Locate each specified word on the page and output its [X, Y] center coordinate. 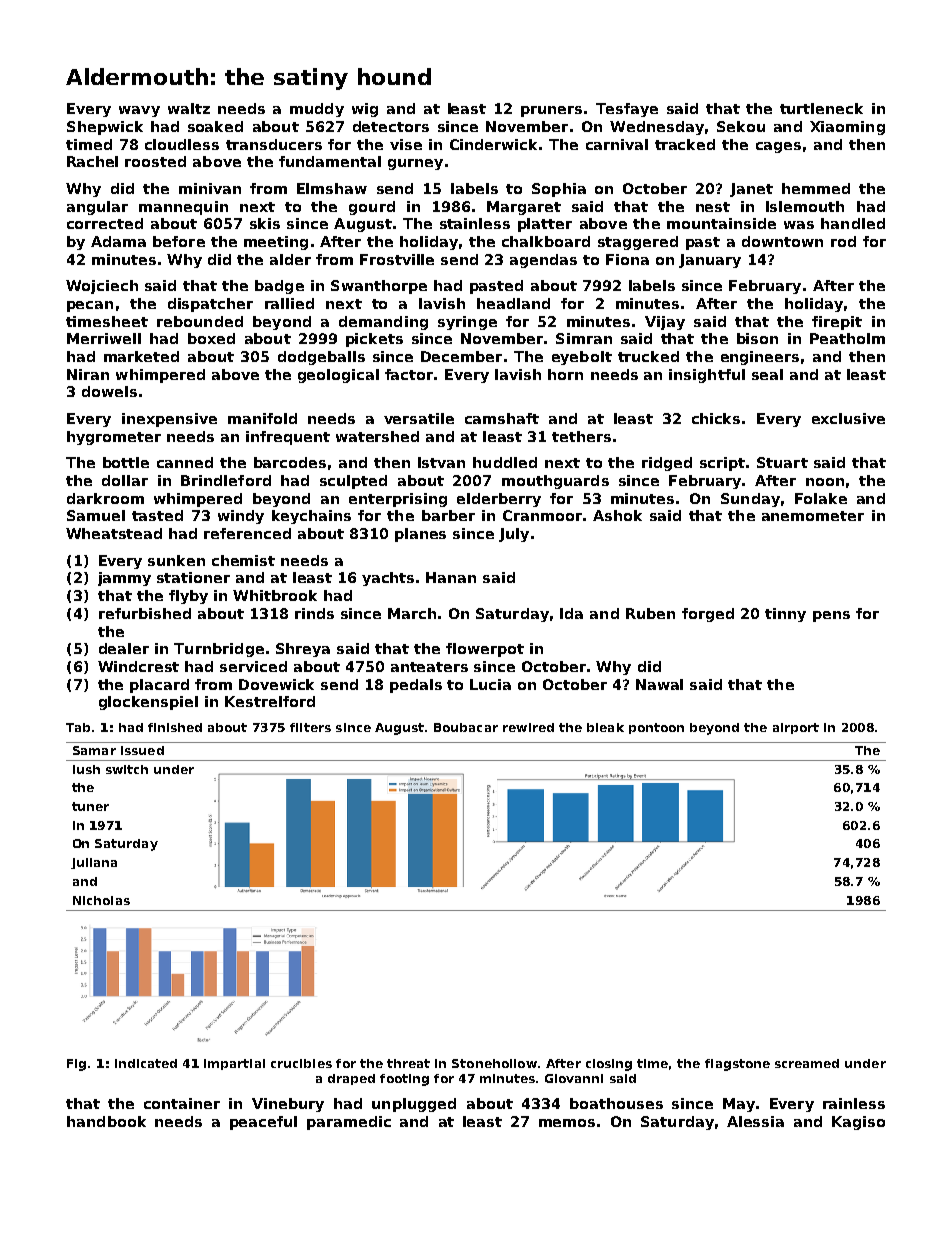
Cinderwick [493, 144]
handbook [106, 1121]
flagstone [737, 1065]
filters [310, 727]
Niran [88, 374]
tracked [685, 144]
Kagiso [858, 1123]
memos [567, 1123]
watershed [377, 436]
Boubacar [466, 727]
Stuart [782, 462]
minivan [210, 188]
